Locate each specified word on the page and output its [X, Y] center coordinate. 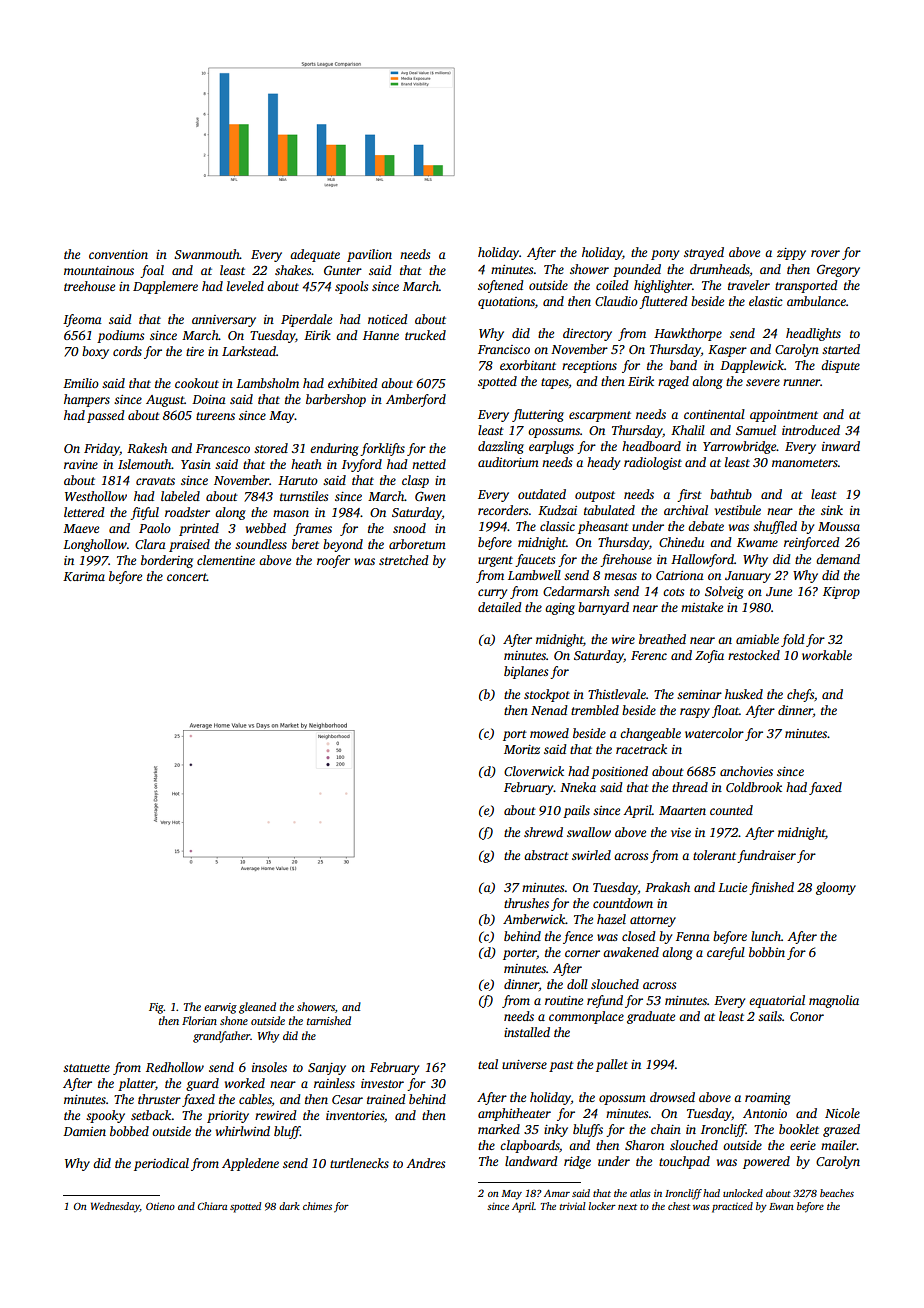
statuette [86, 1068]
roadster [187, 512]
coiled [612, 285]
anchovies [746, 771]
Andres [425, 1163]
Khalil [688, 430]
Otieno [160, 1206]
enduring [334, 449]
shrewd [543, 832]
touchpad [684, 1162]
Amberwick [534, 919]
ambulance [816, 301]
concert [187, 577]
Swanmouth [207, 254]
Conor [807, 1016]
